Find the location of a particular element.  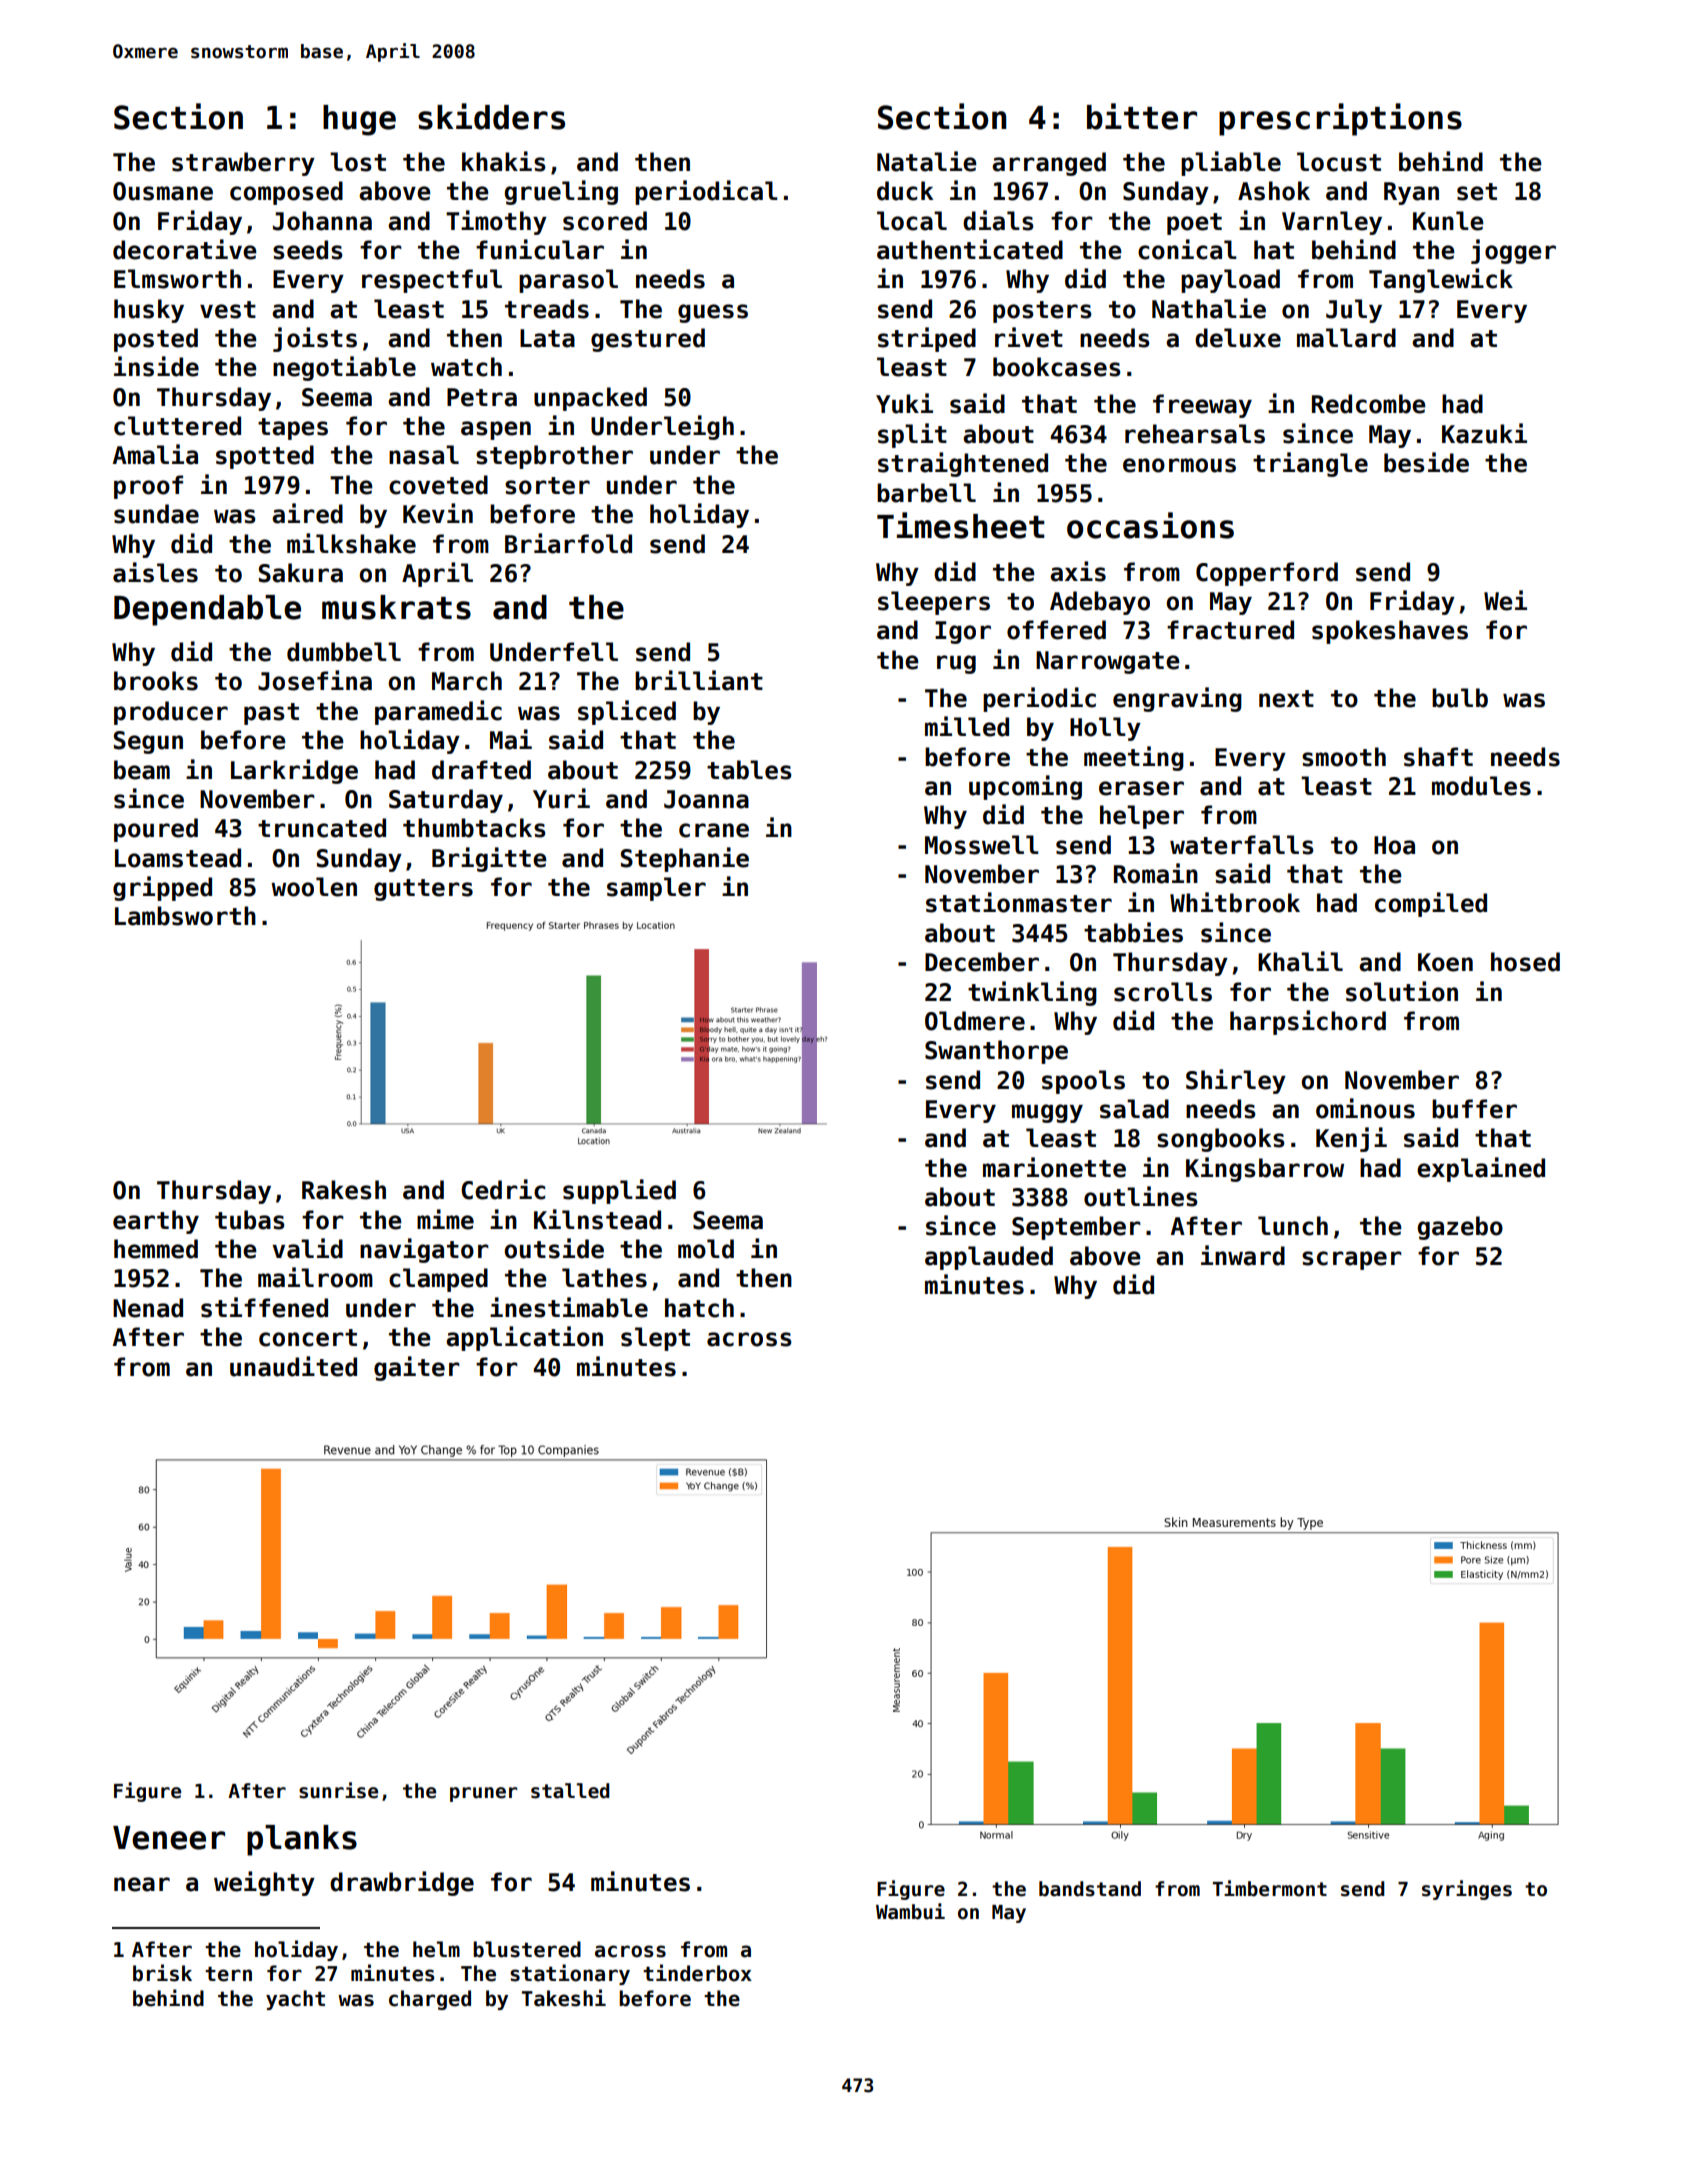

strawberry is located at coordinates (243, 164).
